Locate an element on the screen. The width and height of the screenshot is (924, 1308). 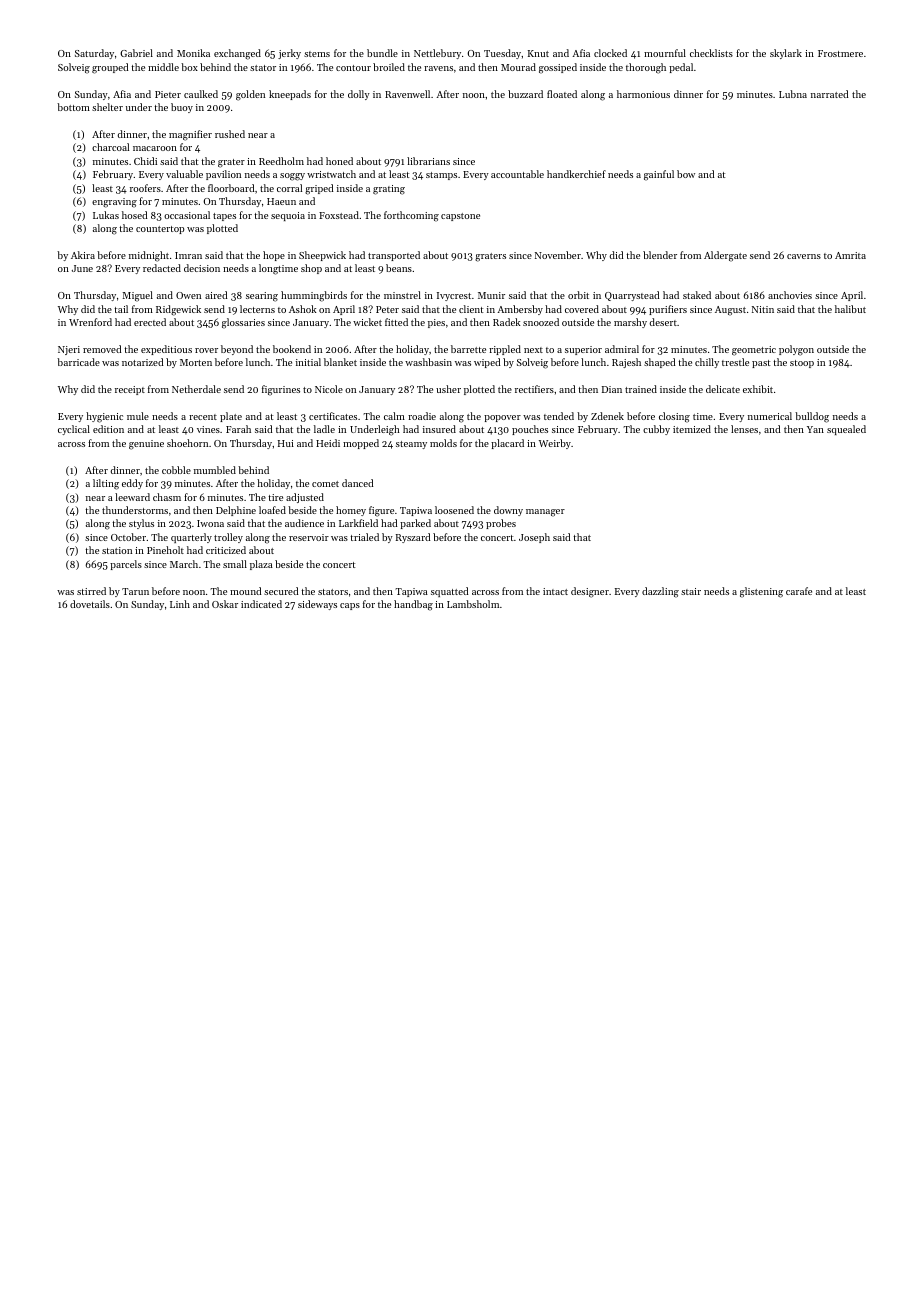
gainful is located at coordinates (659, 175).
